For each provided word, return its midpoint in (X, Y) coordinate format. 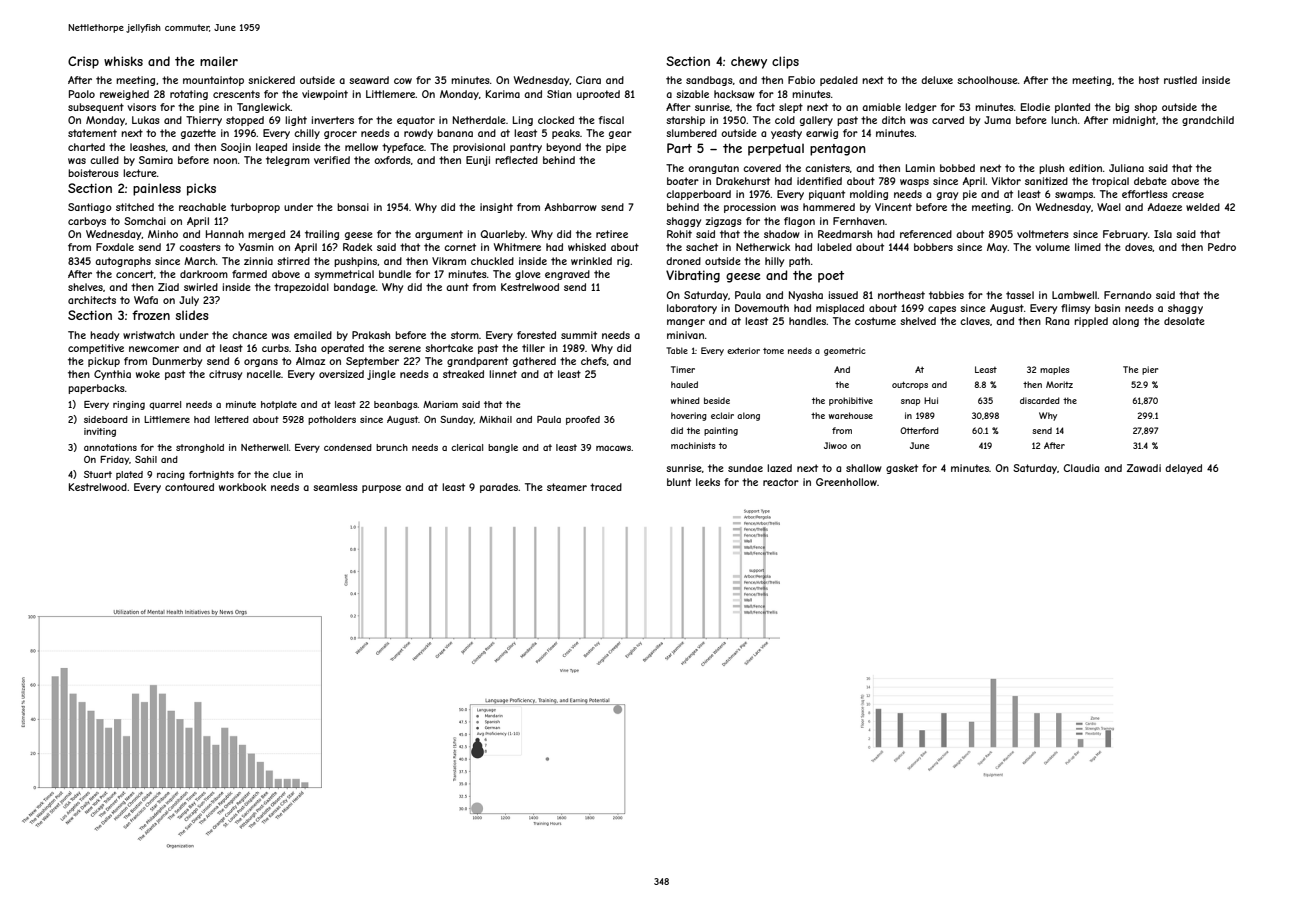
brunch (392, 447)
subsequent (96, 108)
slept (791, 108)
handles (808, 321)
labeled (834, 247)
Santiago (90, 208)
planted (1072, 108)
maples (1055, 370)
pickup (104, 362)
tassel (1020, 295)
